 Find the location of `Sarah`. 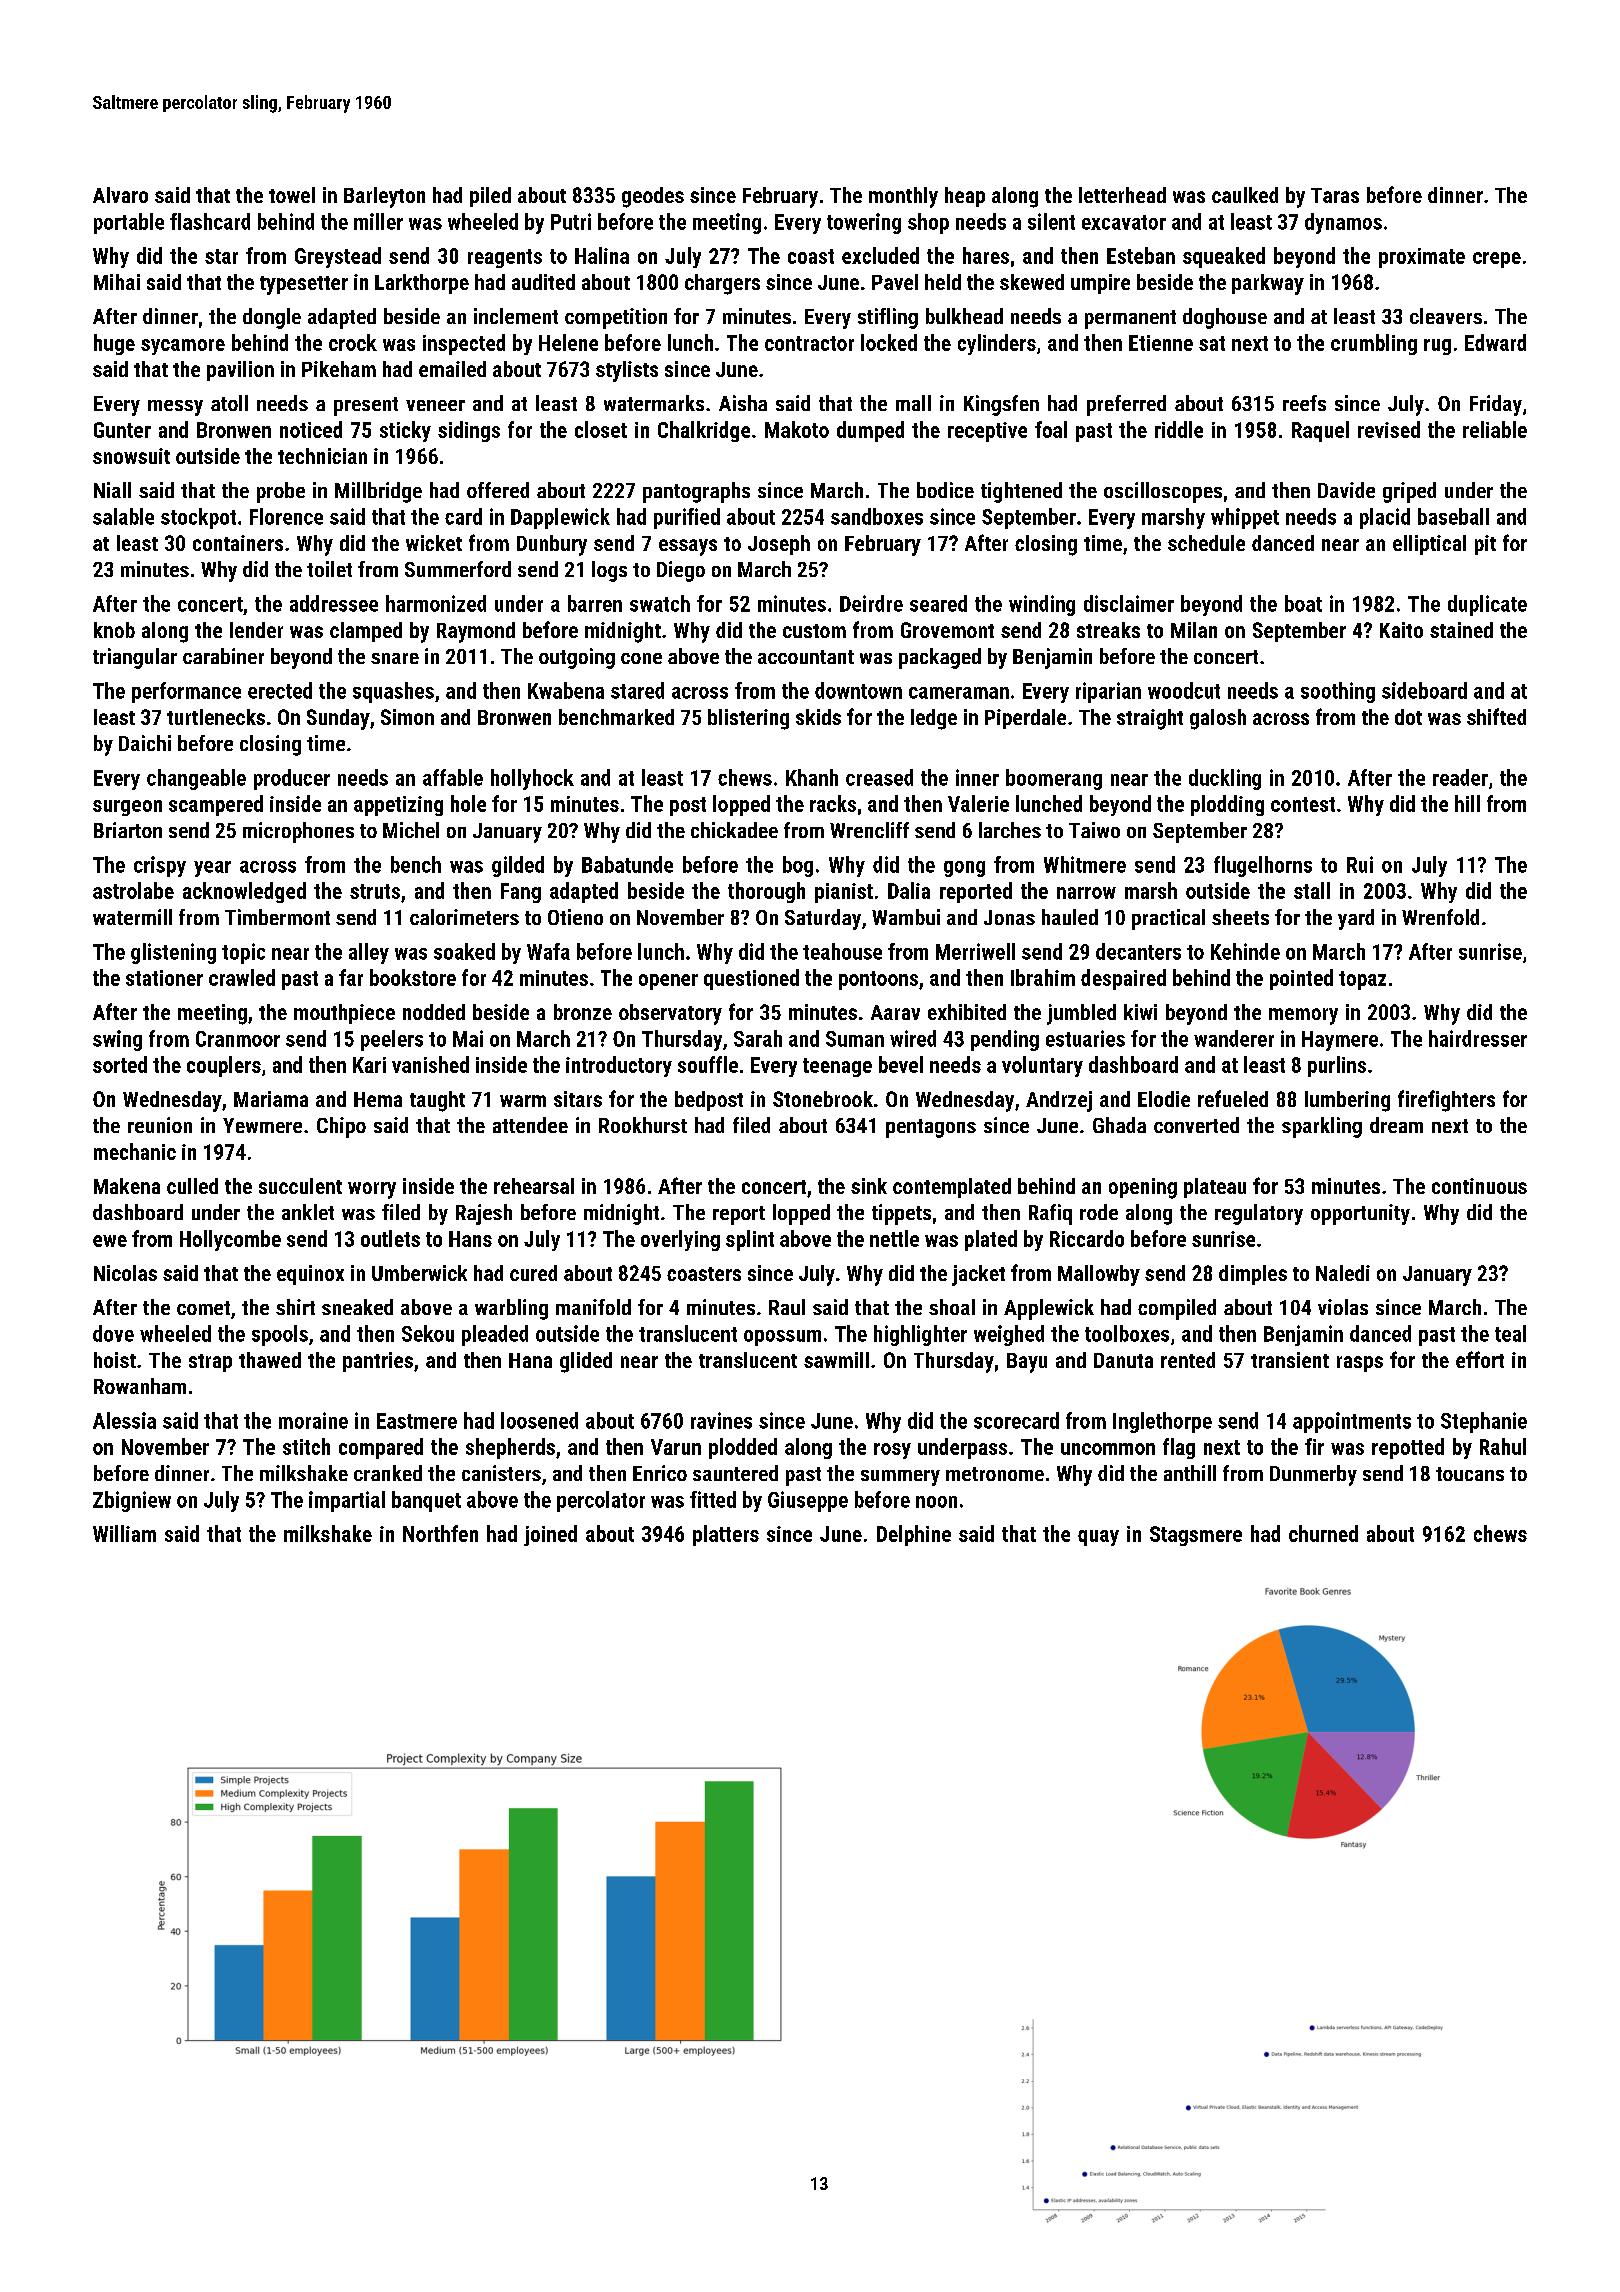

Sarah is located at coordinates (758, 1038).
